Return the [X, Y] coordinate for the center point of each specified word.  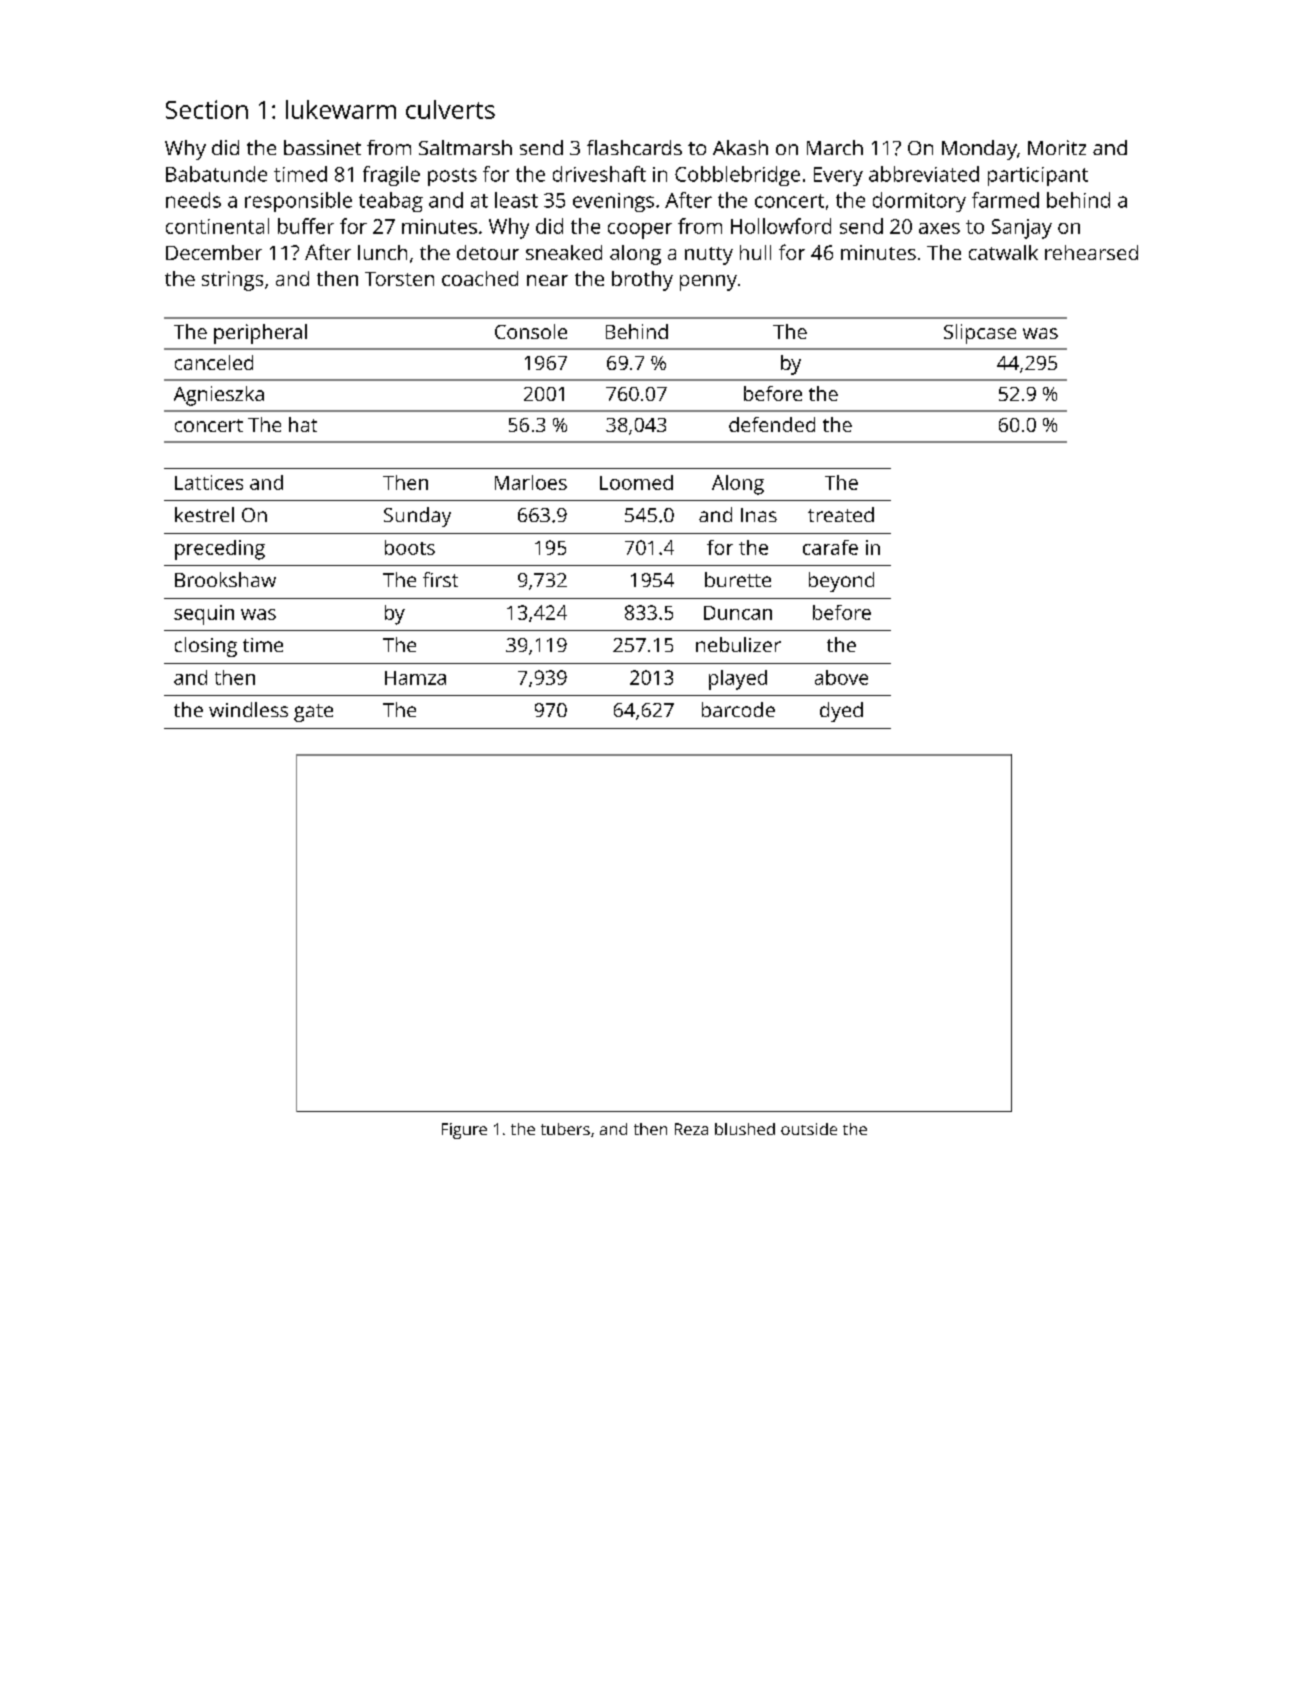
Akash [740, 147]
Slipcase [980, 334]
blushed [745, 1129]
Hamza [415, 678]
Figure [464, 1131]
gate [313, 713]
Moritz [1057, 147]
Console [531, 331]
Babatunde [216, 174]
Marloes [531, 482]
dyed [841, 712]
